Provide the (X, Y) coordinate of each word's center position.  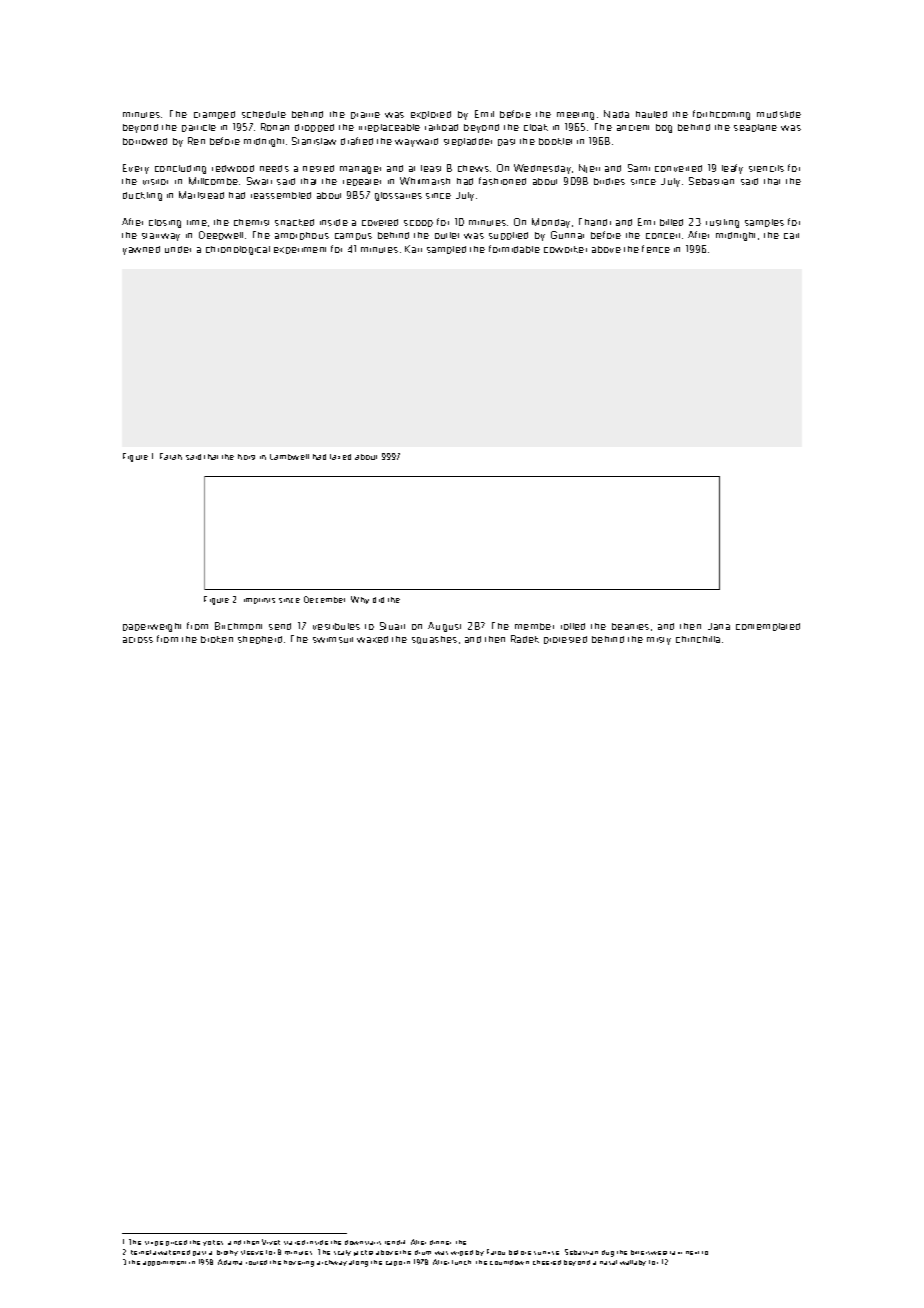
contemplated (768, 627)
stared (294, 1242)
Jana (719, 626)
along (358, 1263)
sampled (446, 250)
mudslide (779, 114)
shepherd (260, 640)
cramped (214, 115)
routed (256, 1262)
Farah (171, 456)
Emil (484, 114)
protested (565, 640)
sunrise (546, 1253)
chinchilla (698, 639)
